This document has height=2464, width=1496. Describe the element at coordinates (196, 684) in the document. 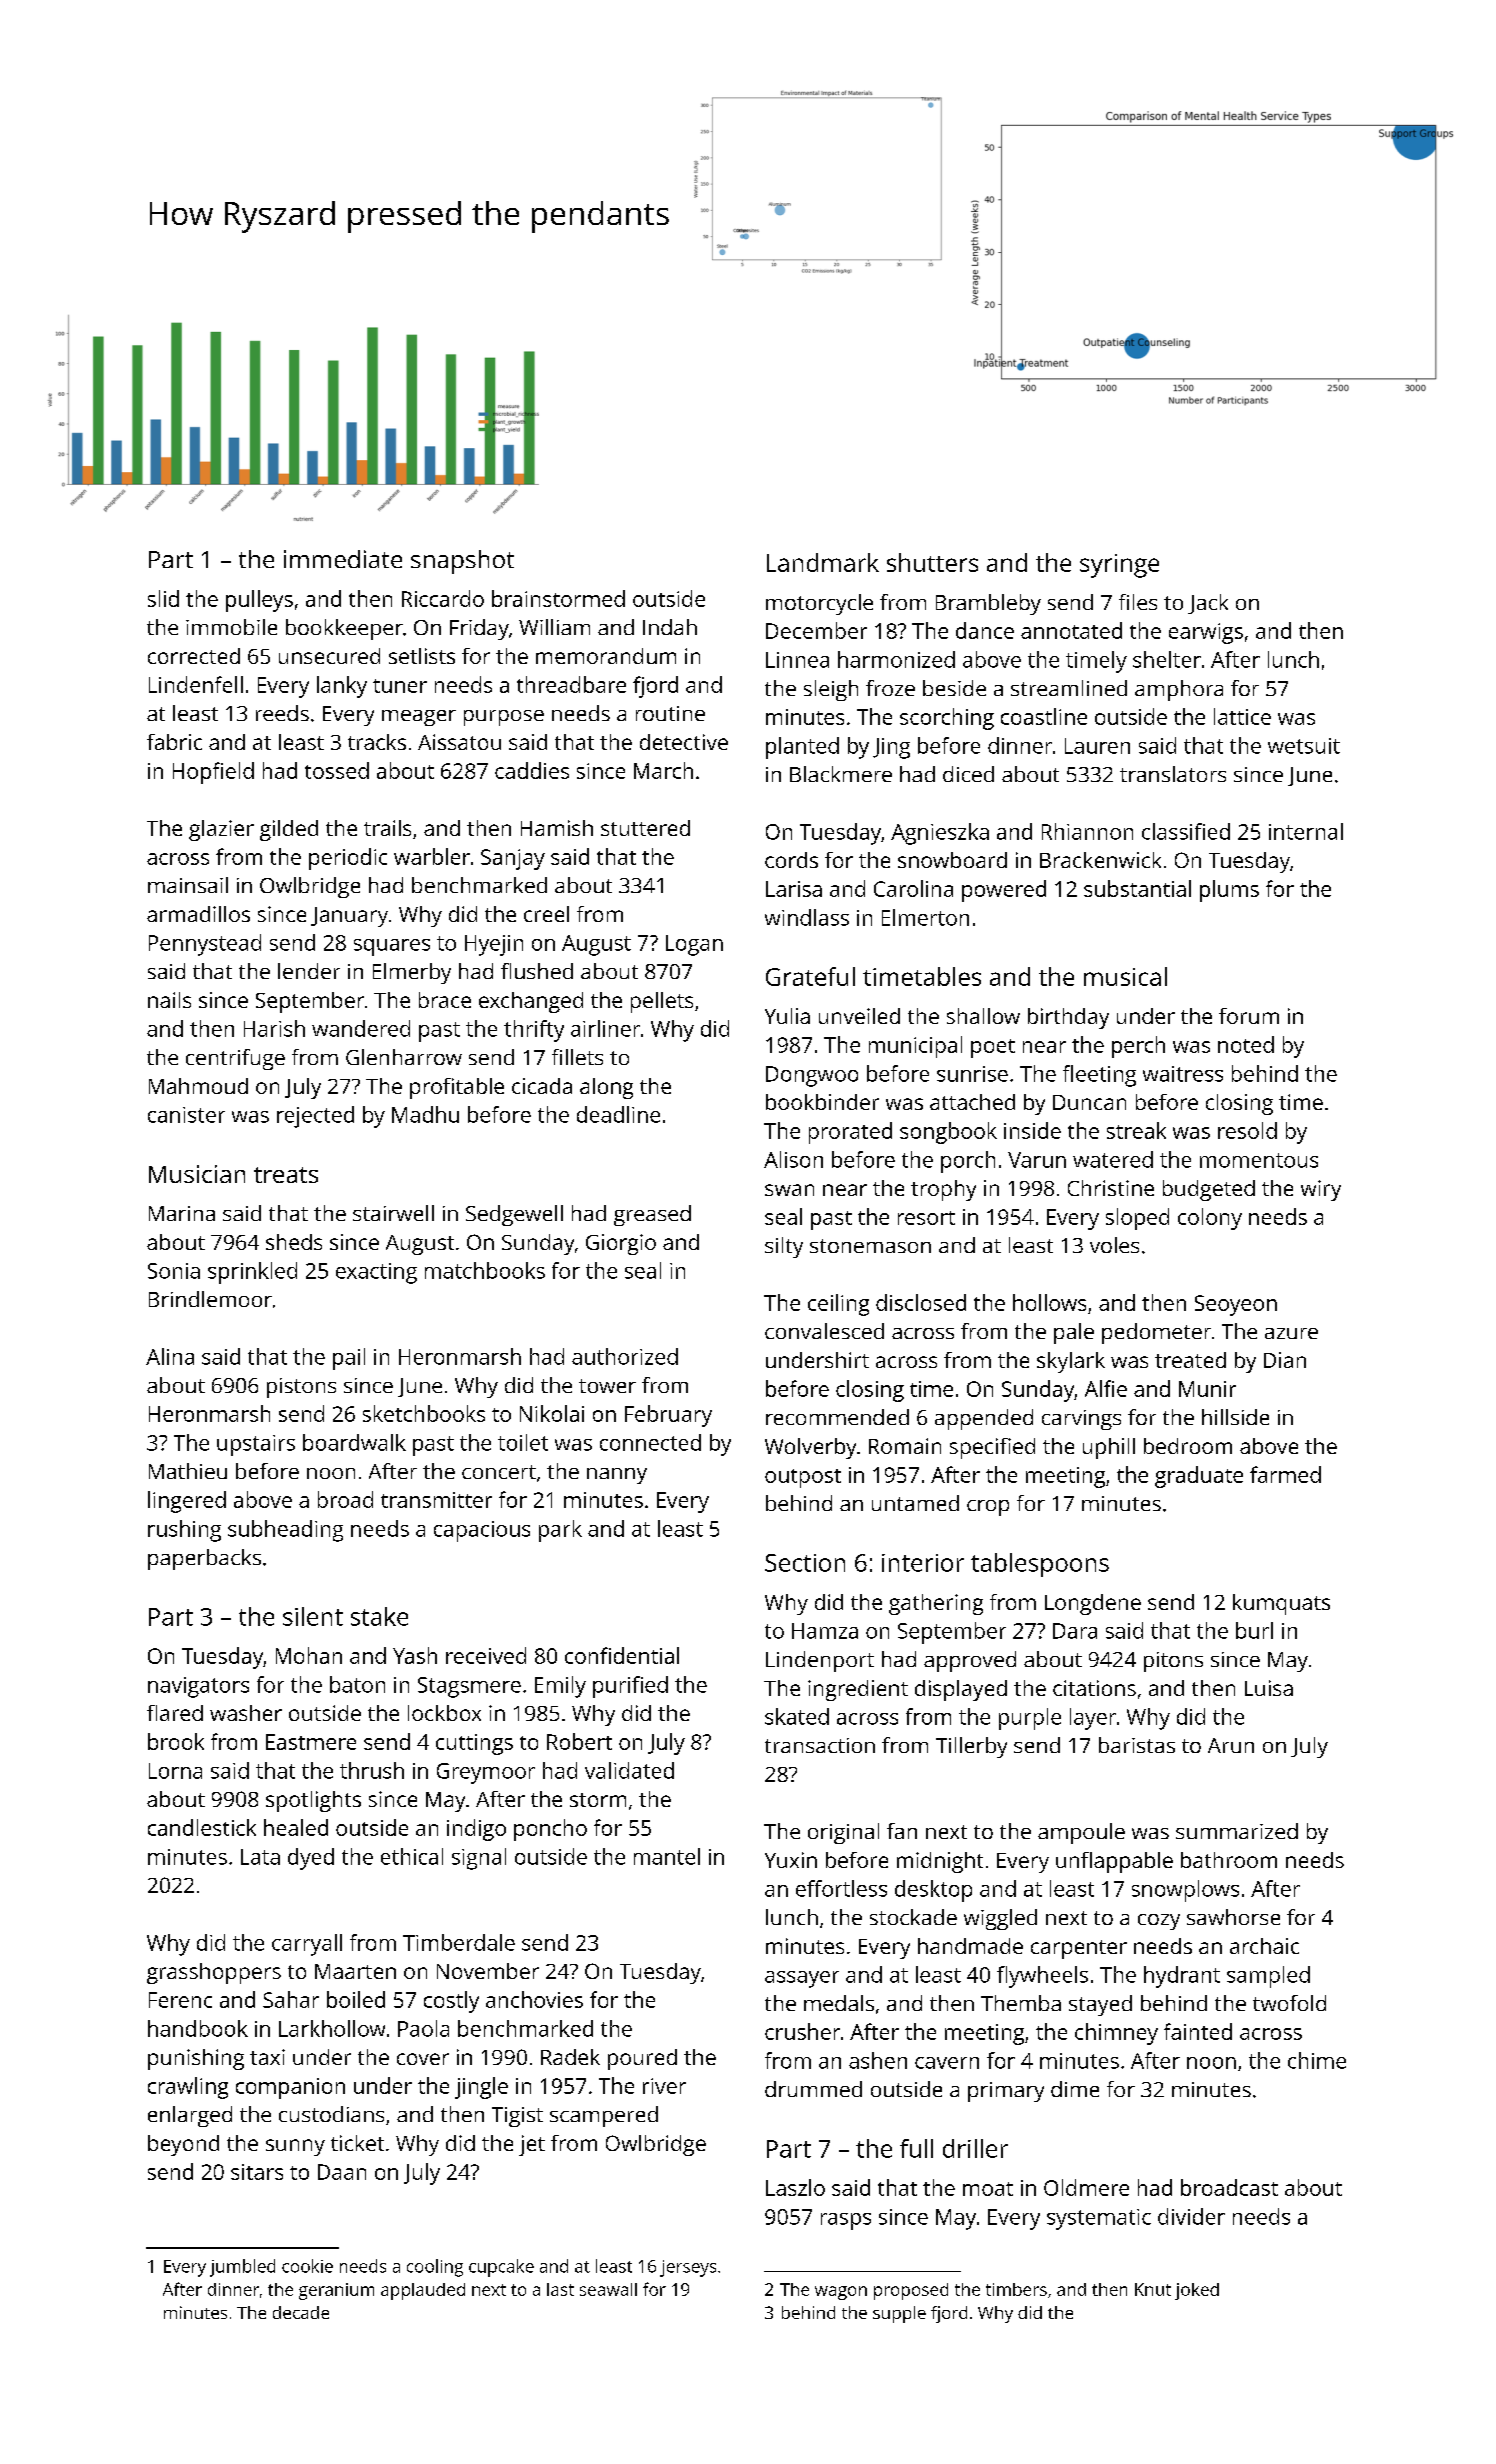

I see `Lindenfell` at that location.
